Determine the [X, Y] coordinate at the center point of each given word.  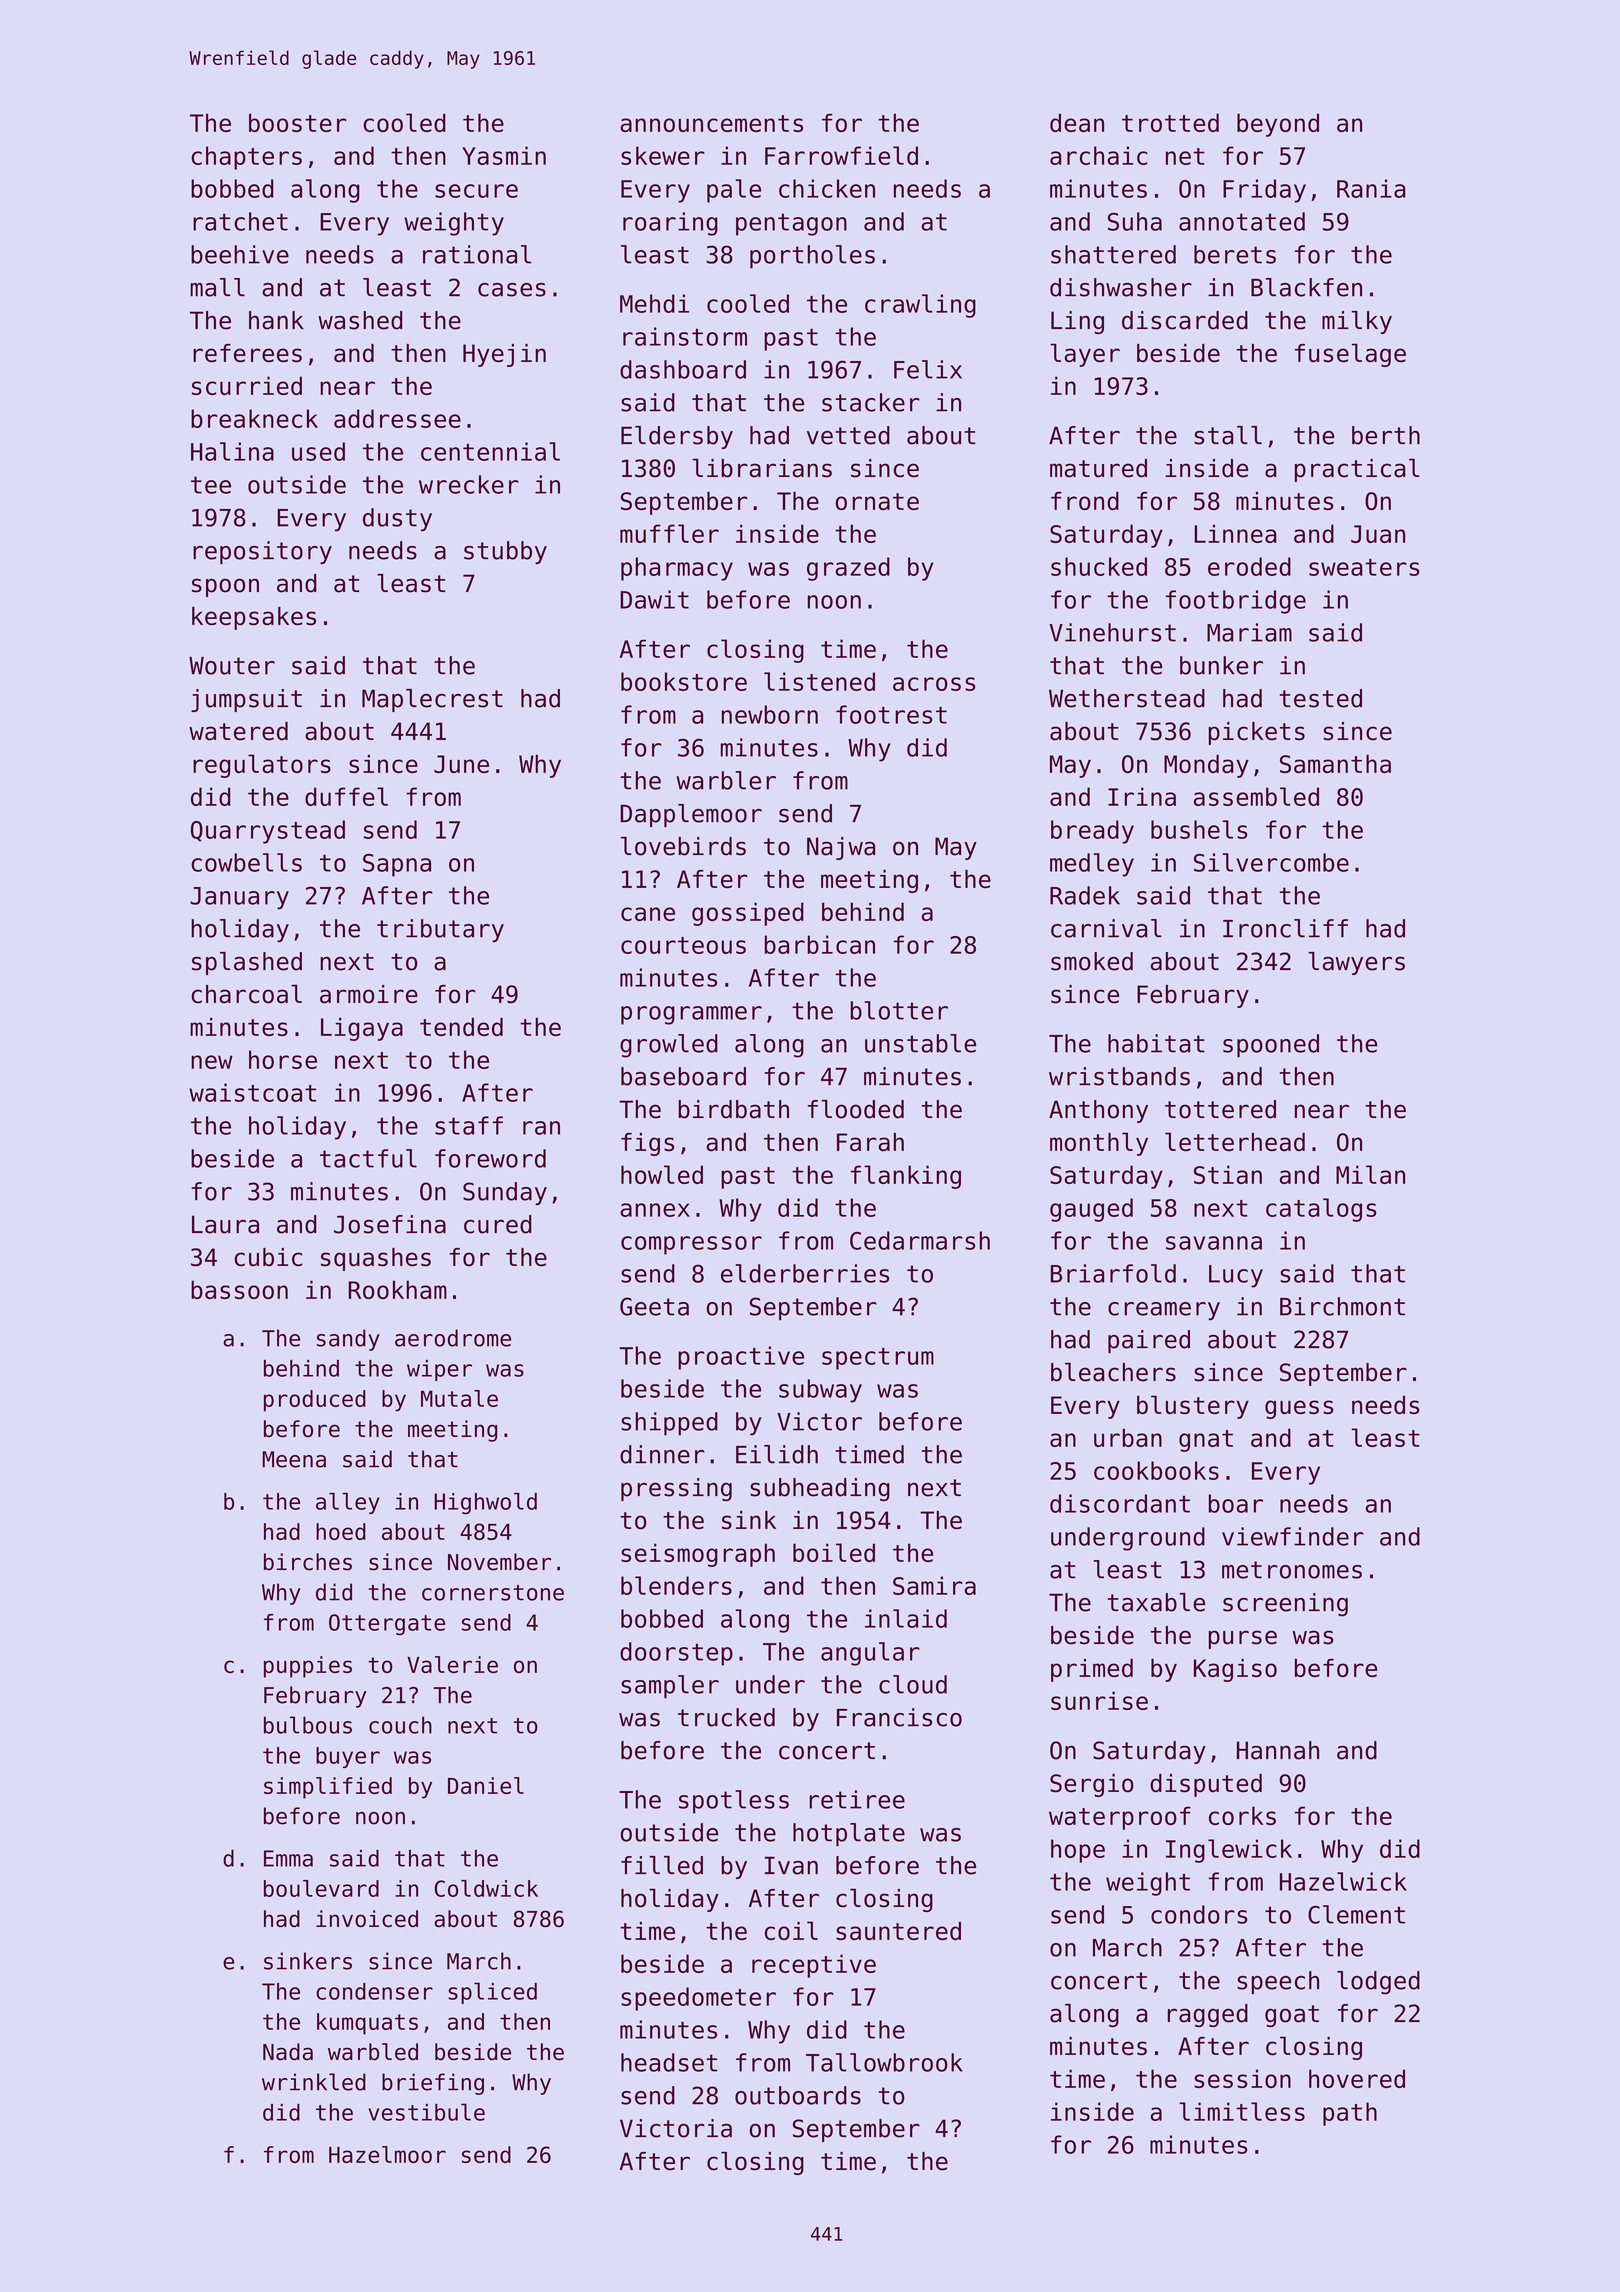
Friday [1264, 191]
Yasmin [504, 155]
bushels [1199, 829]
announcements [711, 123]
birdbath [733, 1109]
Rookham [398, 1289]
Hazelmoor [387, 2154]
